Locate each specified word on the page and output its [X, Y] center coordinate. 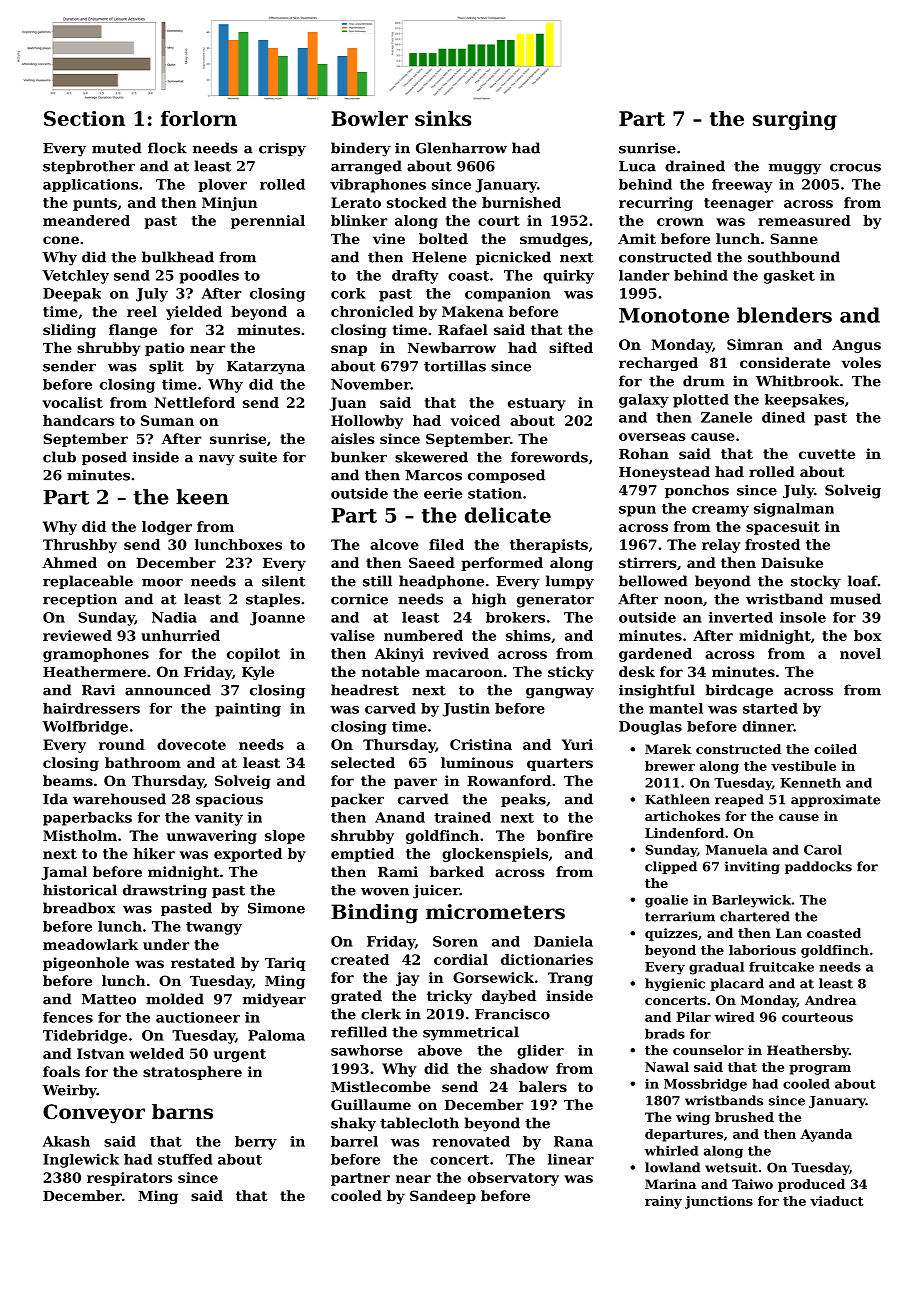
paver [415, 783]
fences [68, 1017]
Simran [755, 344]
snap [349, 350]
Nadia [174, 617]
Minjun [229, 204]
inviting [752, 867]
